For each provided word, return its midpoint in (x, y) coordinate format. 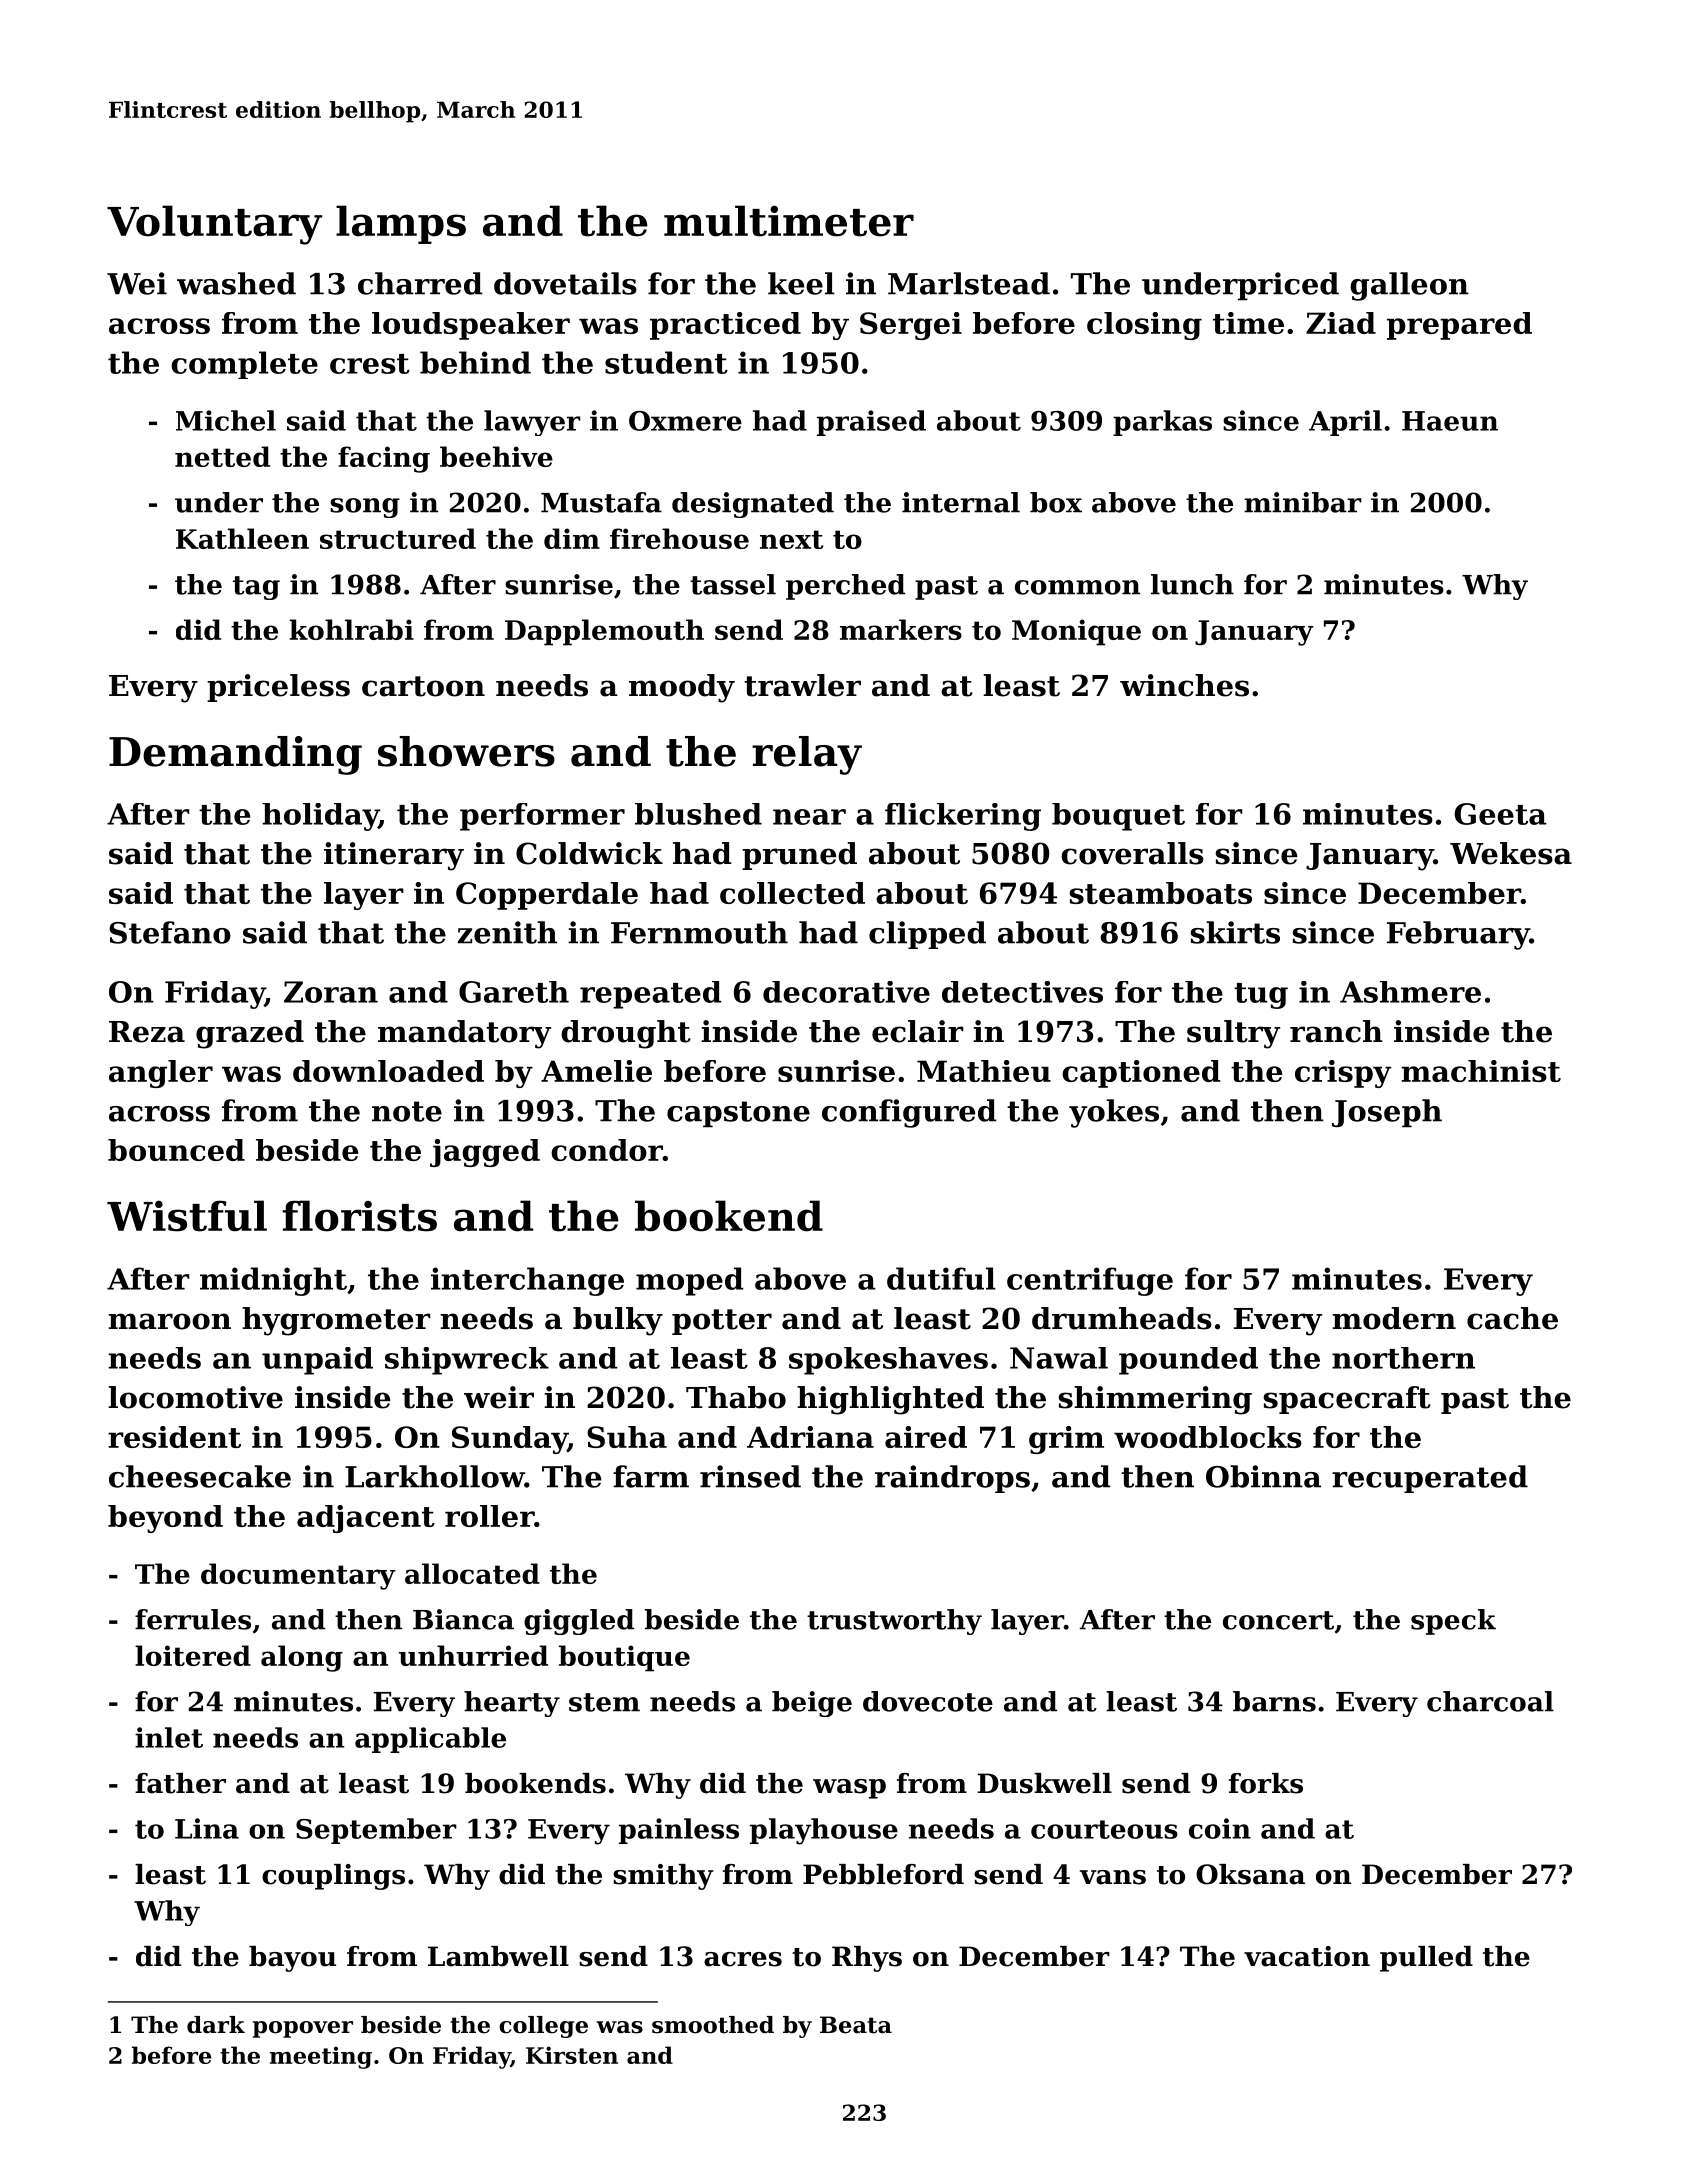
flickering (963, 817)
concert (1278, 1620)
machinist (1481, 1071)
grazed (250, 1034)
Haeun (1450, 421)
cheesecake (200, 1476)
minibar (1303, 502)
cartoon (423, 686)
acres (743, 1959)
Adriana (810, 1437)
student (666, 362)
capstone (738, 1114)
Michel (226, 420)
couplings (333, 1877)
